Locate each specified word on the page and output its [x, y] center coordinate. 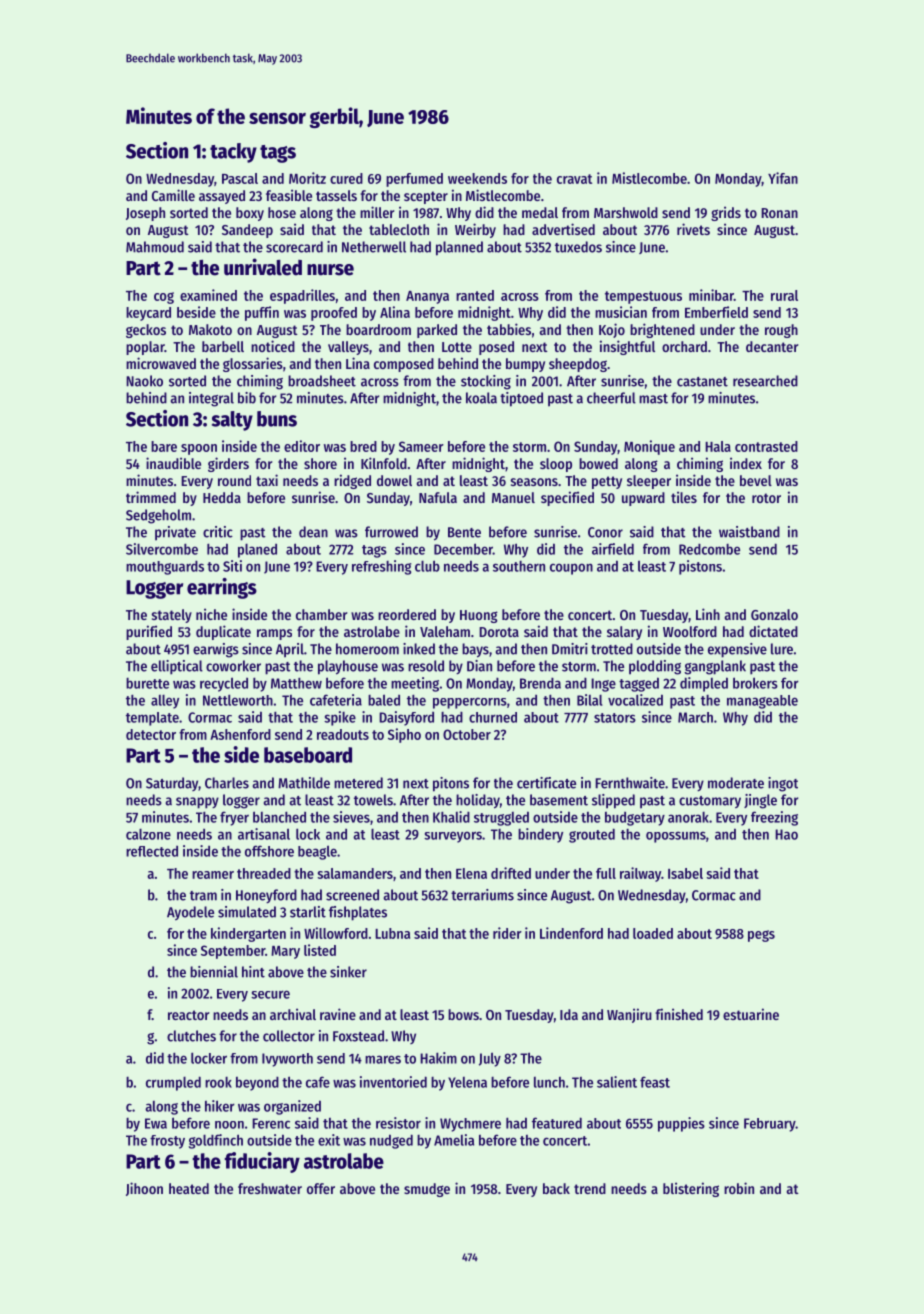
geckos [146, 331]
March [695, 717]
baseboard [308, 755]
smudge [427, 1190]
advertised [563, 229]
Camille [173, 195]
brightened [662, 330]
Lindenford [571, 933]
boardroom [378, 329]
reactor [188, 1015]
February [770, 1125]
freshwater [270, 1188]
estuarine [751, 1014]
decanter [772, 346]
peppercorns [470, 703]
